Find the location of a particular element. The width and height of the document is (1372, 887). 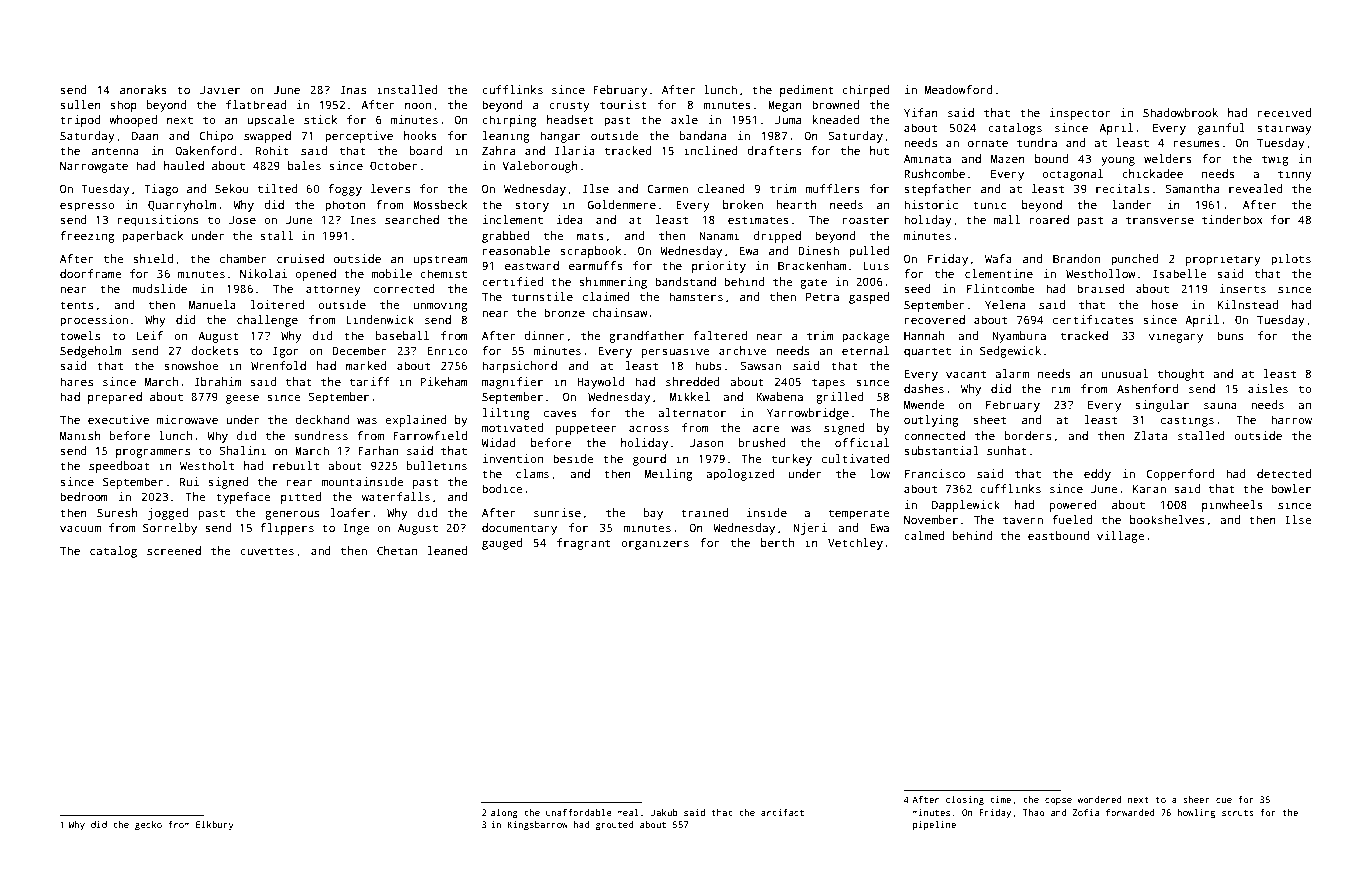

tourist is located at coordinates (623, 104).
